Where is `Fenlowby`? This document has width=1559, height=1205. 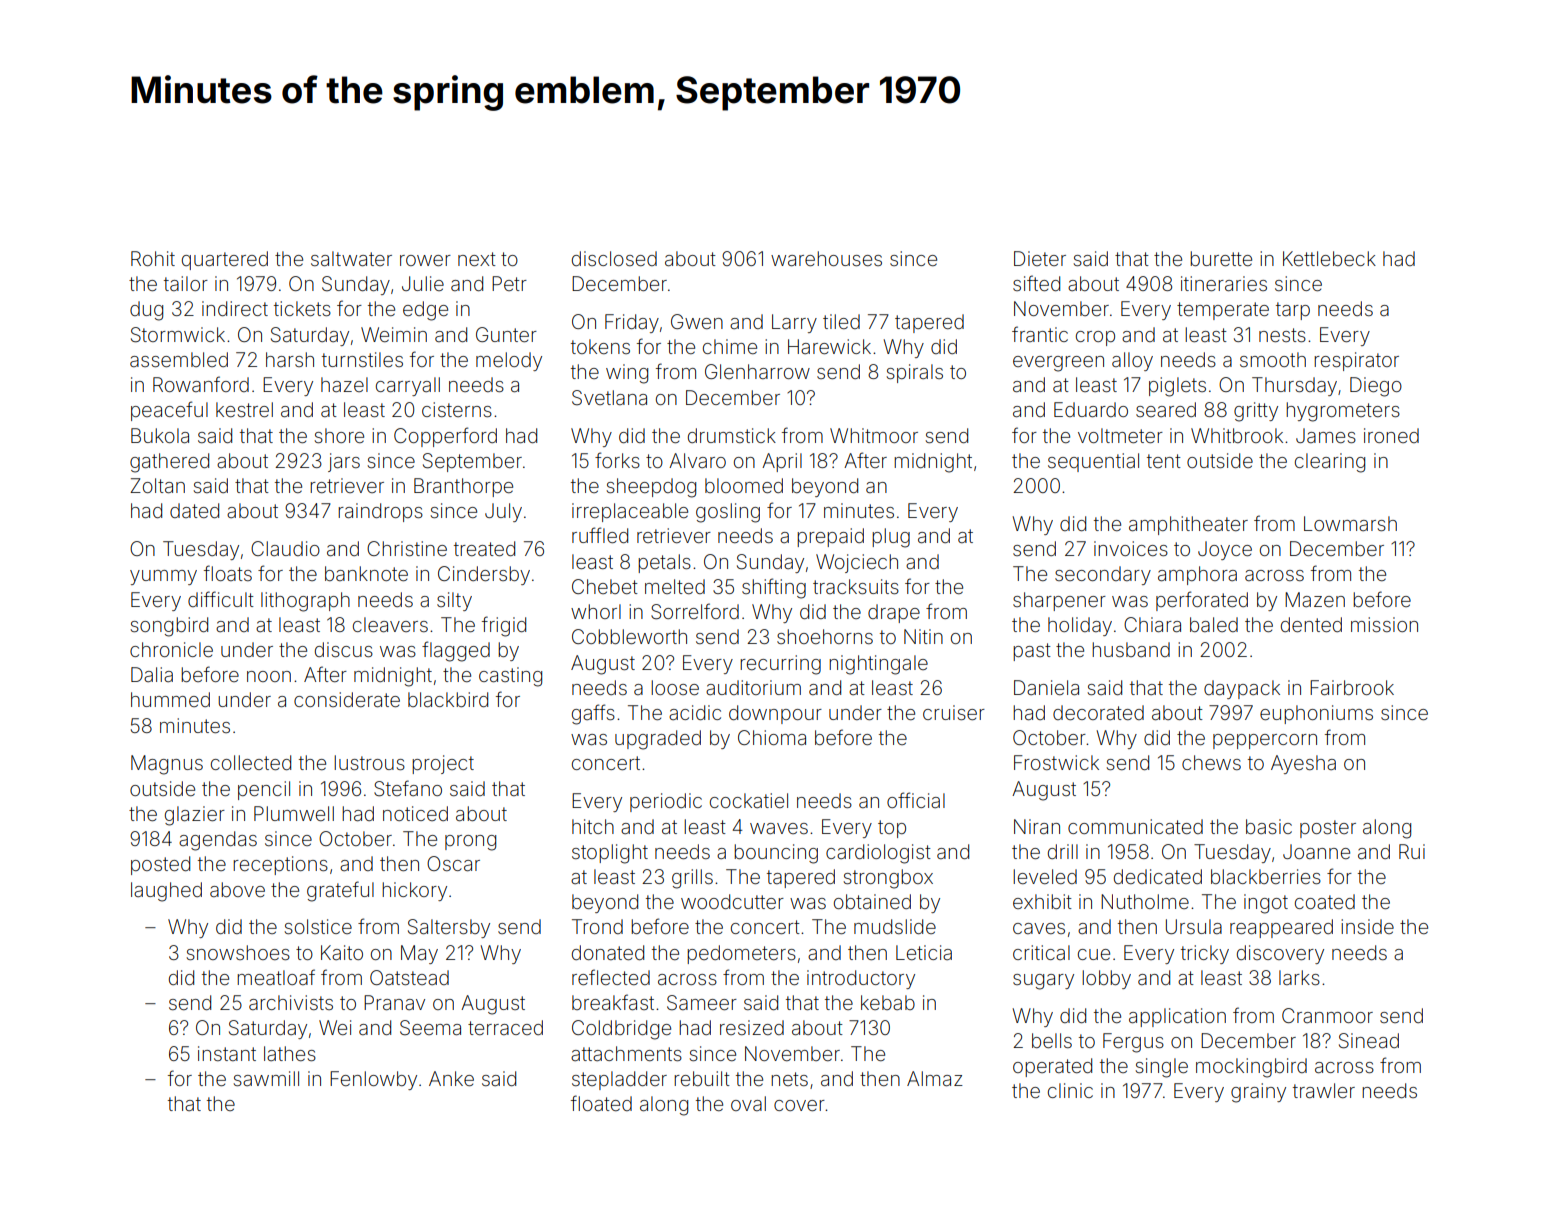 Fenlowby is located at coordinates (373, 1080).
